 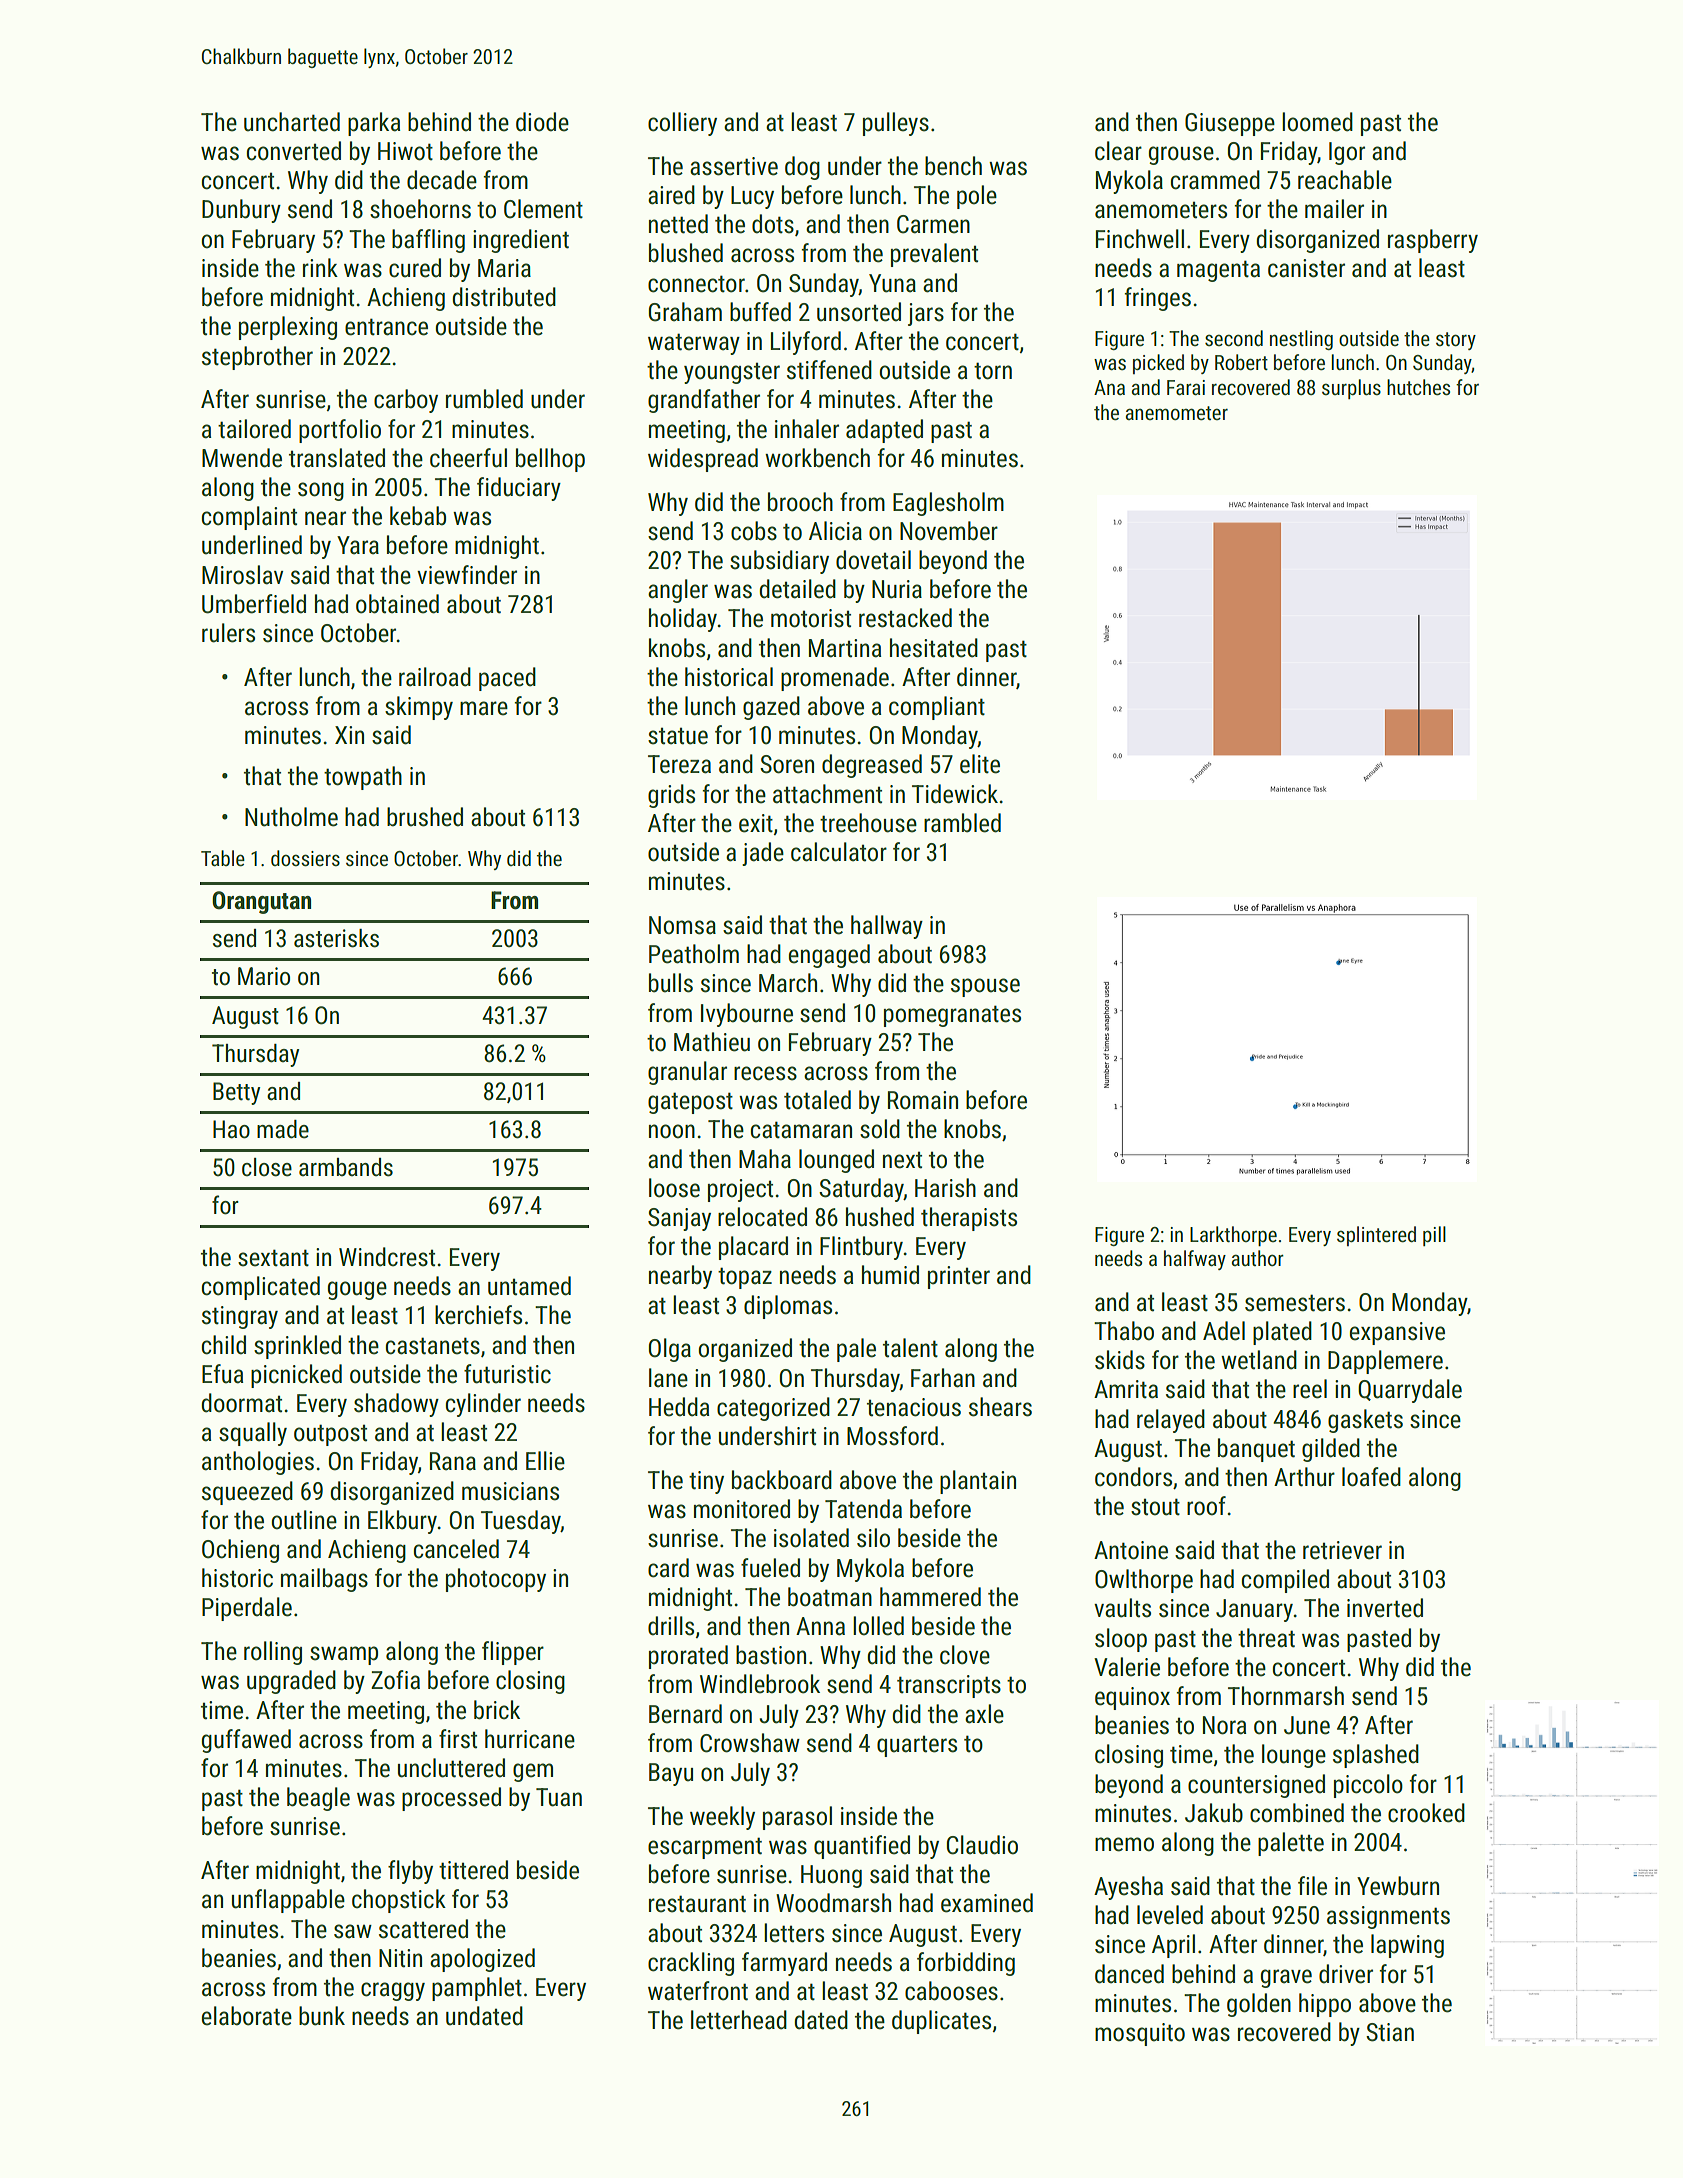 I want to click on Giuseppe, so click(x=1230, y=124).
